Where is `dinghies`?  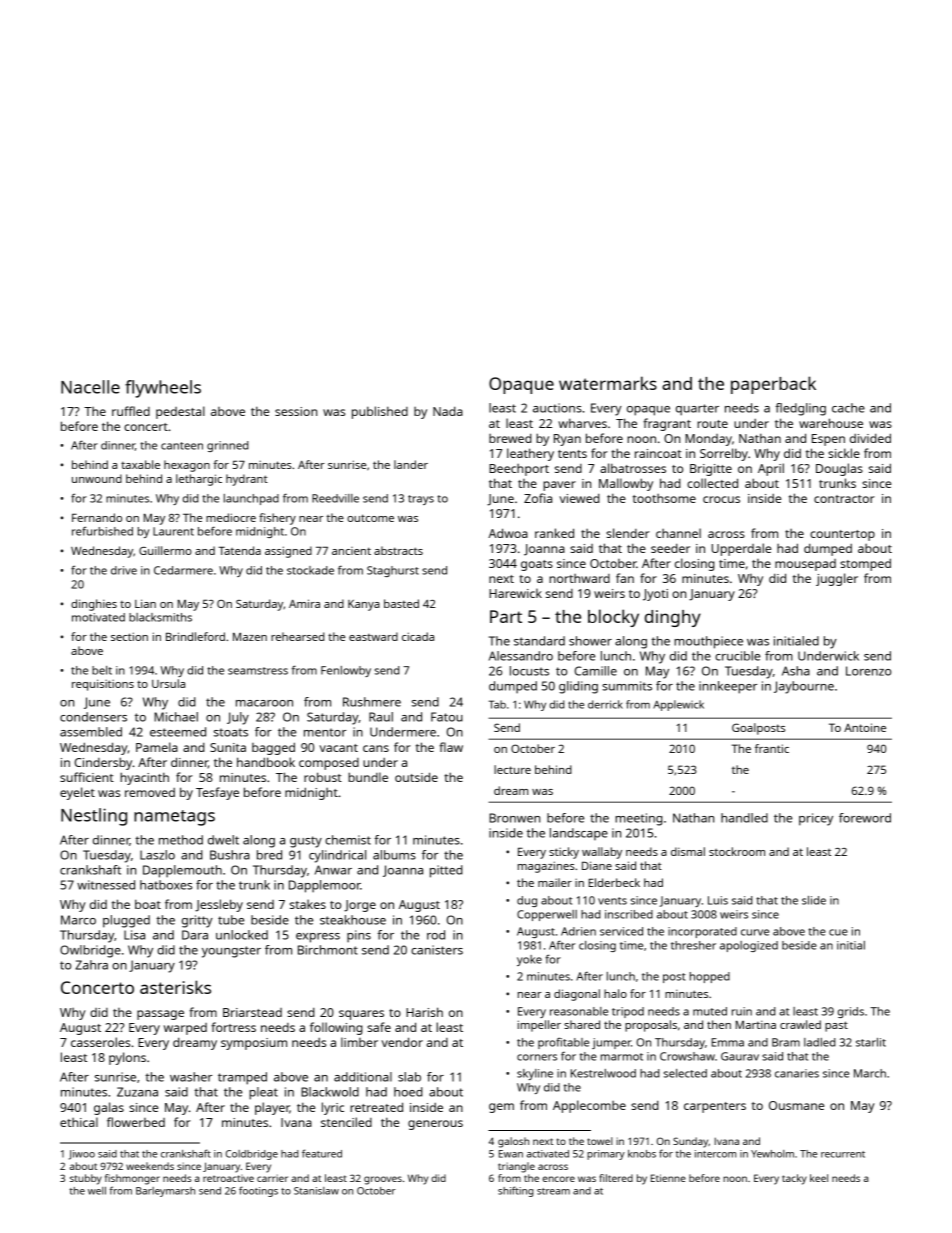
dinghies is located at coordinates (94, 605).
